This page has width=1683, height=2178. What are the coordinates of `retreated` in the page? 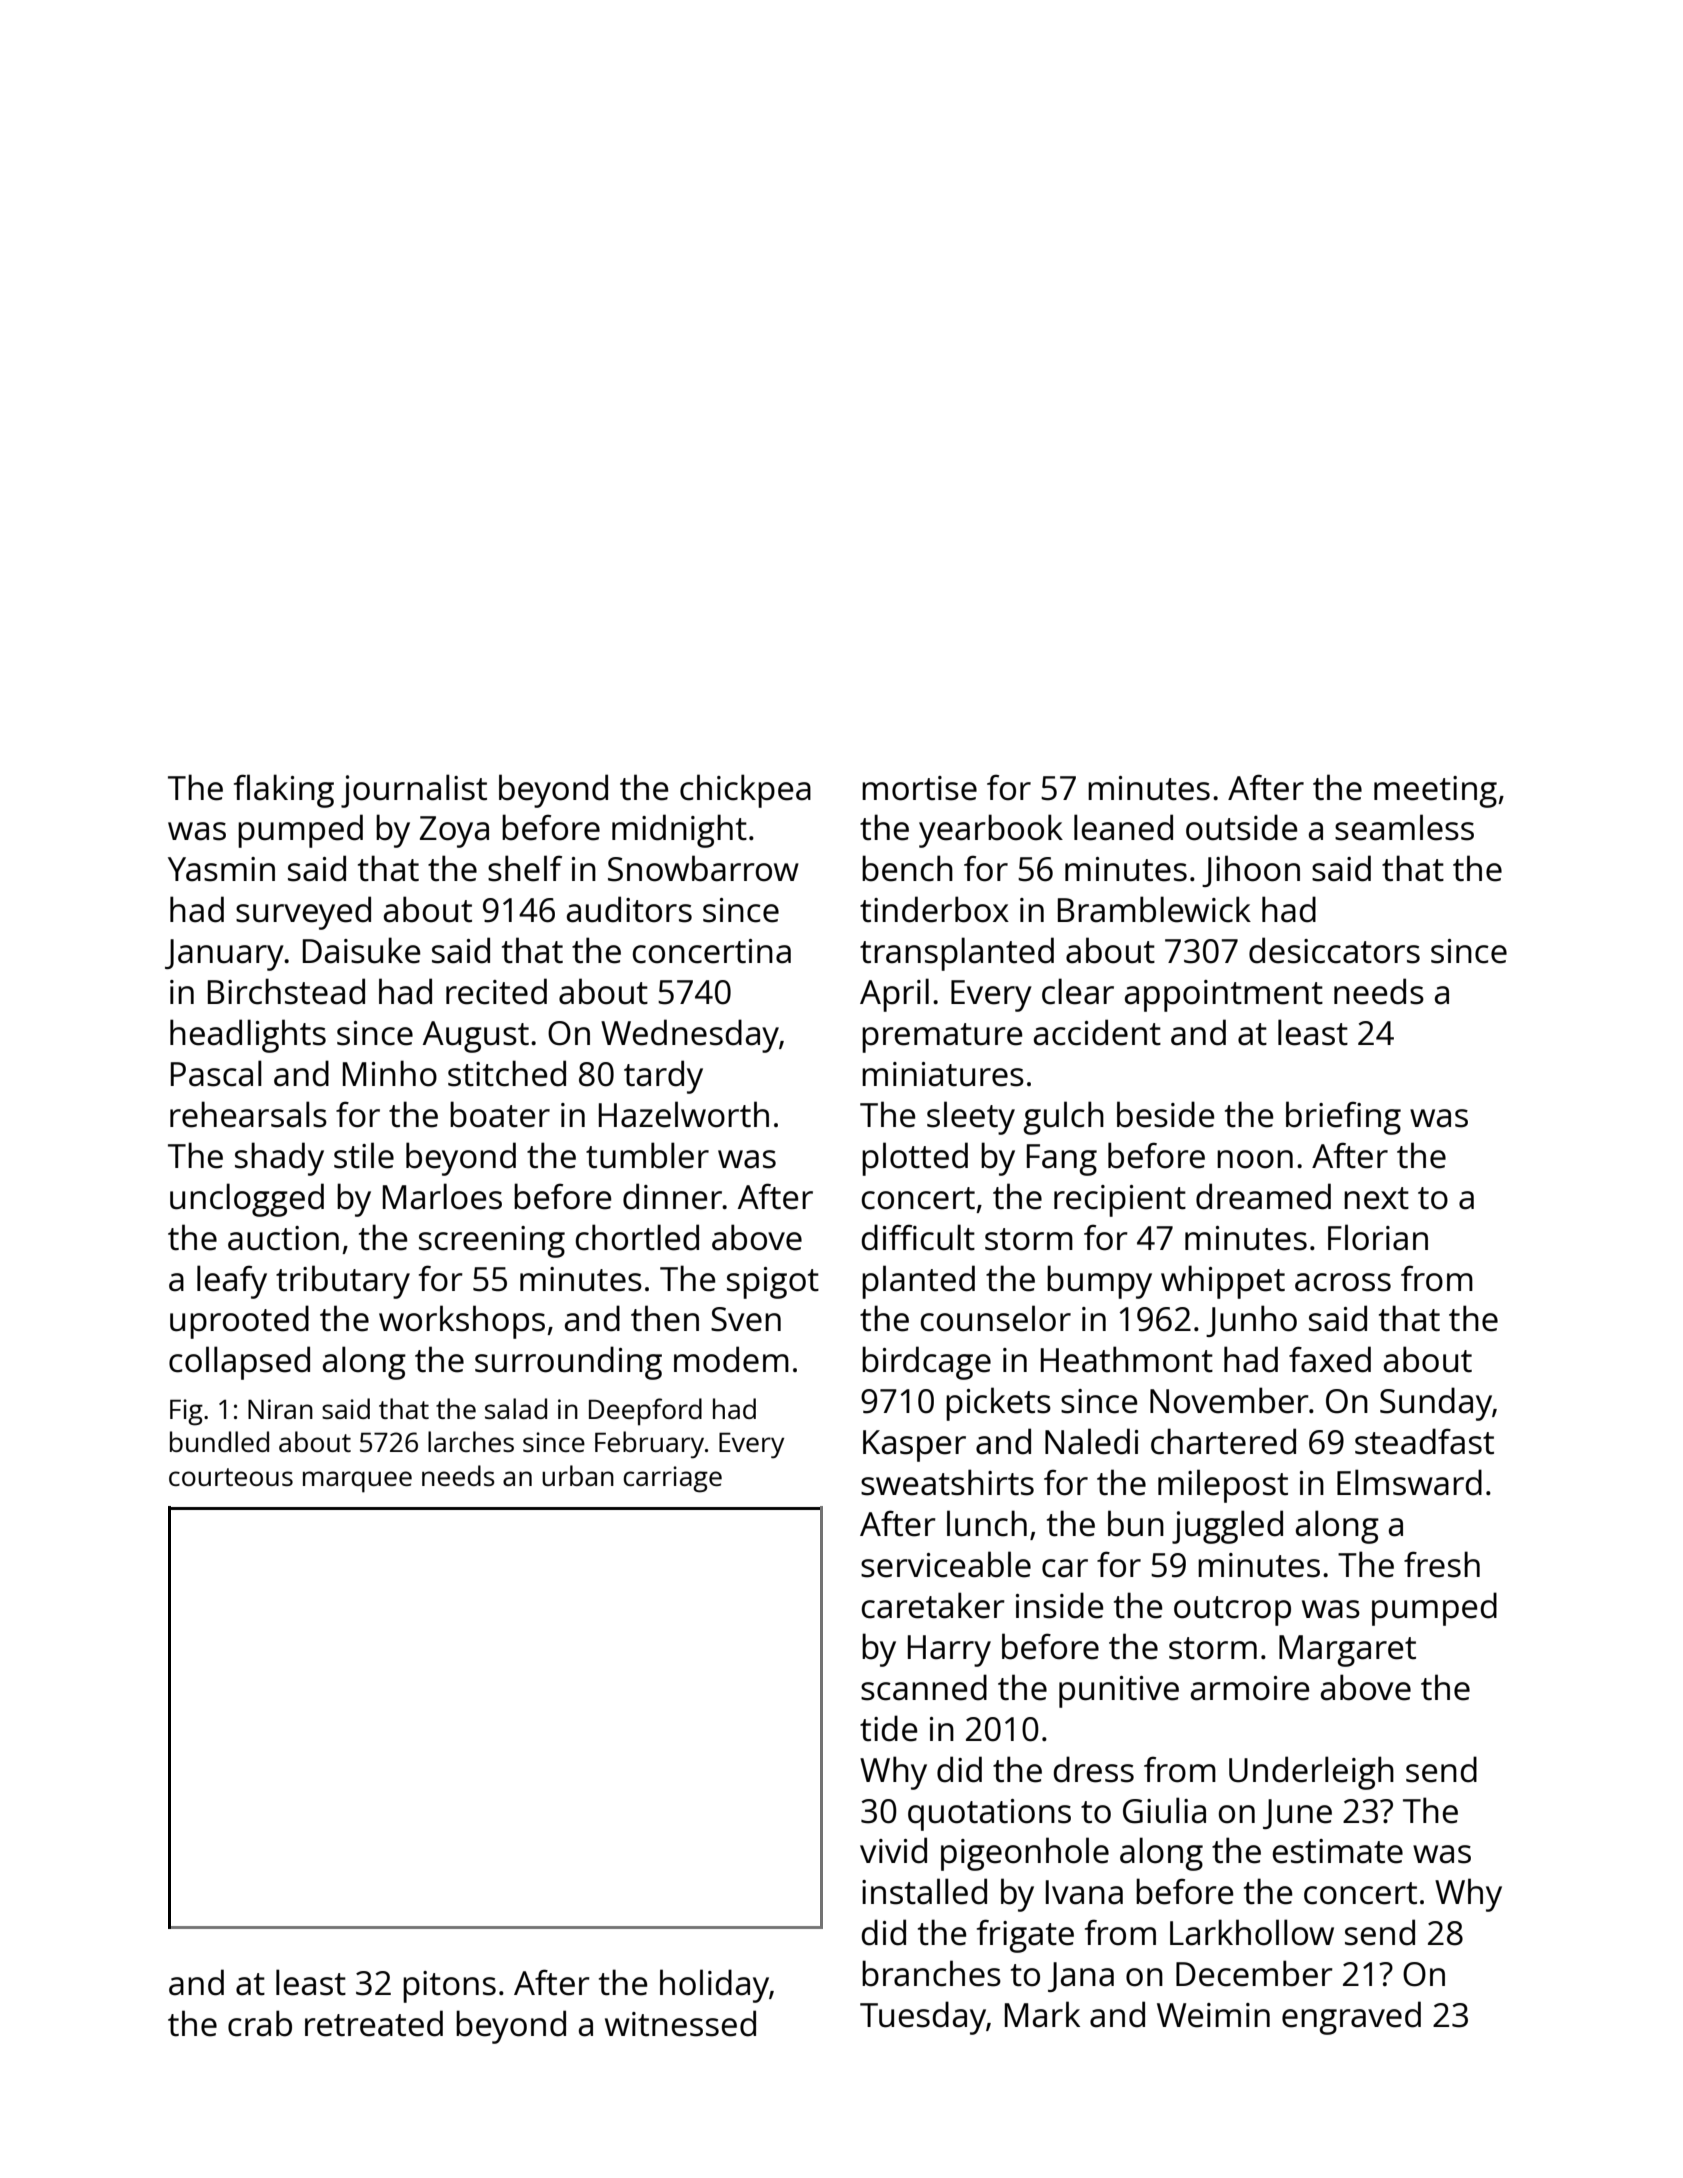 It's located at (374, 2023).
